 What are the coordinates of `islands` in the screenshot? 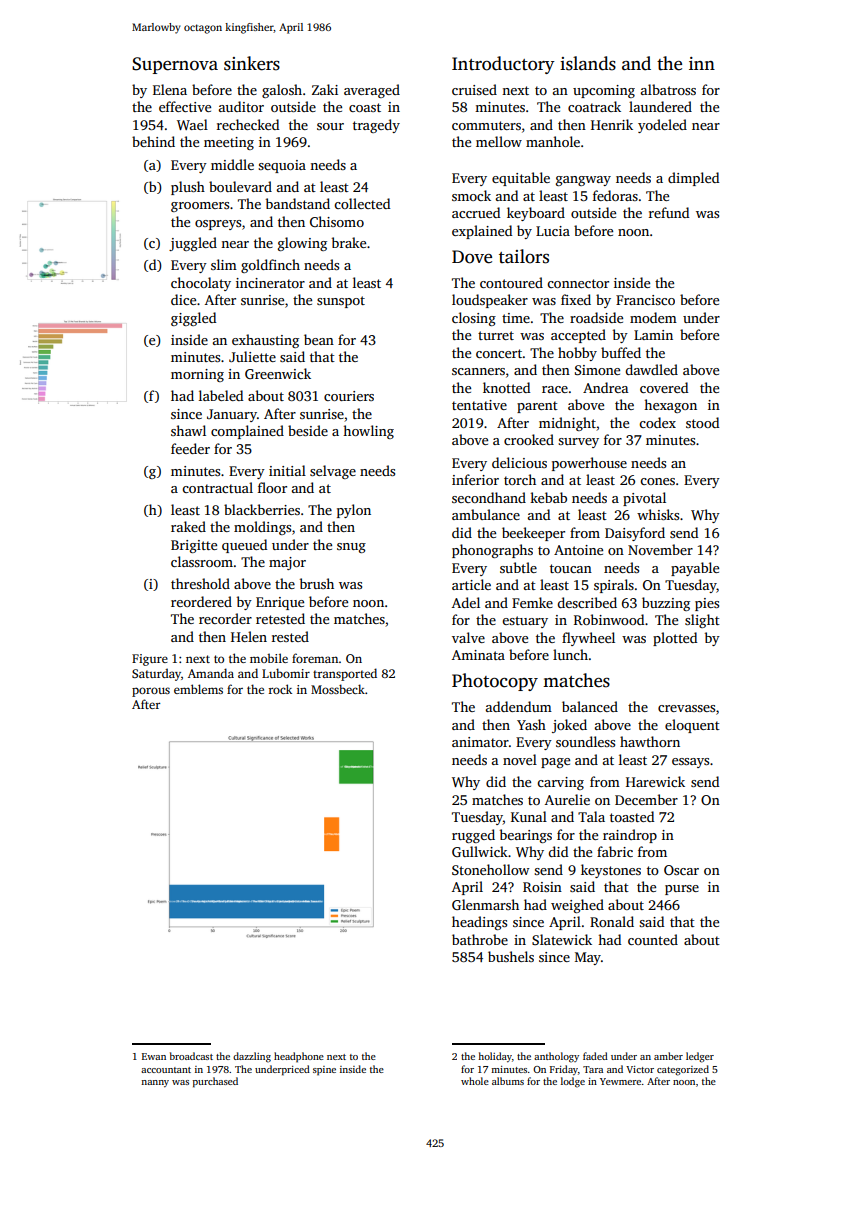 It's located at (588, 63).
